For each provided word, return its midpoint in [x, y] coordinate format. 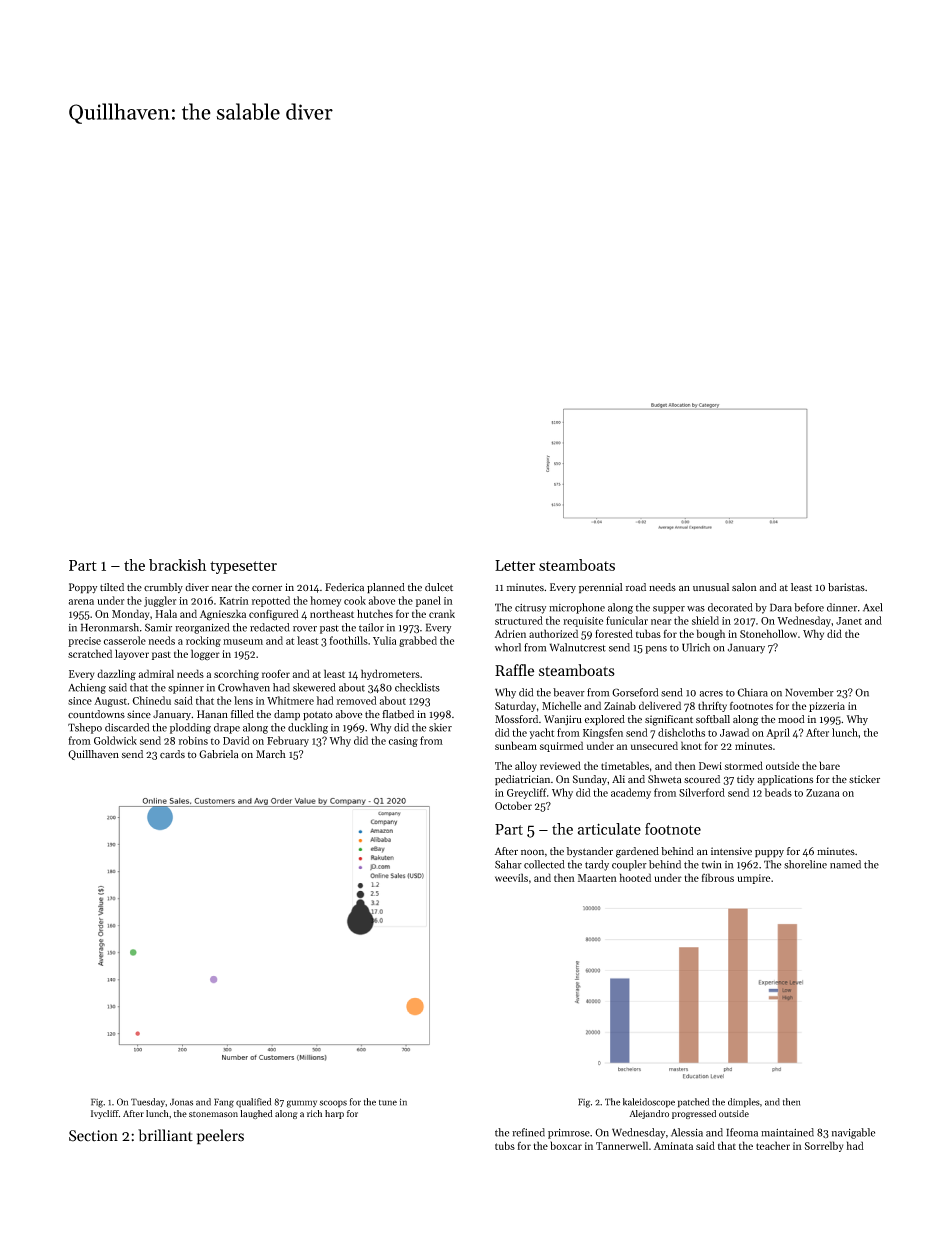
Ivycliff [105, 1114]
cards [172, 754]
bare [829, 765]
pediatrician [522, 780]
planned [386, 588]
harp [334, 1114]
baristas [846, 587]
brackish [177, 565]
